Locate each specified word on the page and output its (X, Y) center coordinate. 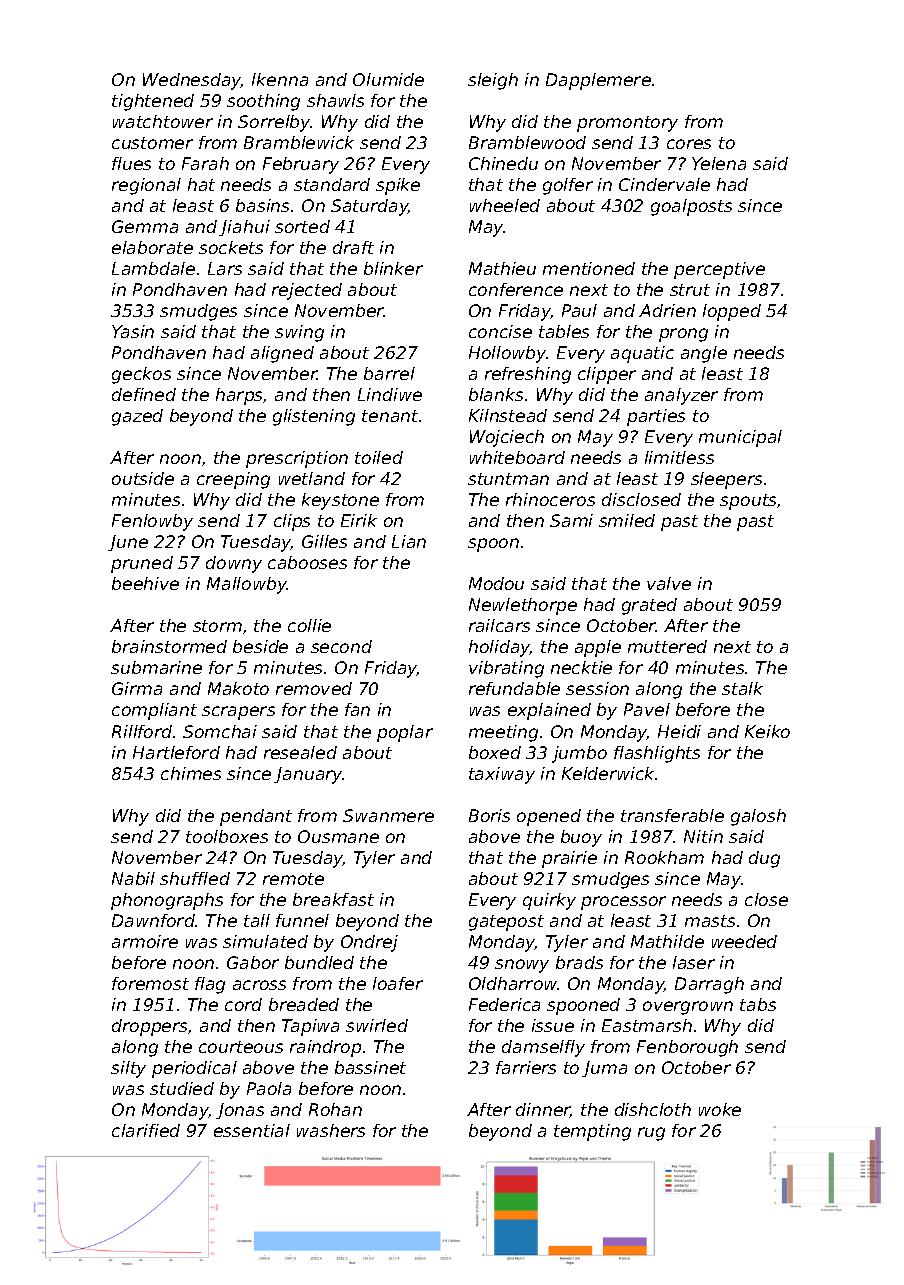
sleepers (726, 480)
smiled (627, 520)
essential (252, 1130)
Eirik (359, 520)
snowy (522, 966)
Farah (205, 163)
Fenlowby (152, 522)
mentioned (589, 268)
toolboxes (227, 836)
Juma (604, 1069)
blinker (393, 268)
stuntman (508, 479)
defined (144, 394)
